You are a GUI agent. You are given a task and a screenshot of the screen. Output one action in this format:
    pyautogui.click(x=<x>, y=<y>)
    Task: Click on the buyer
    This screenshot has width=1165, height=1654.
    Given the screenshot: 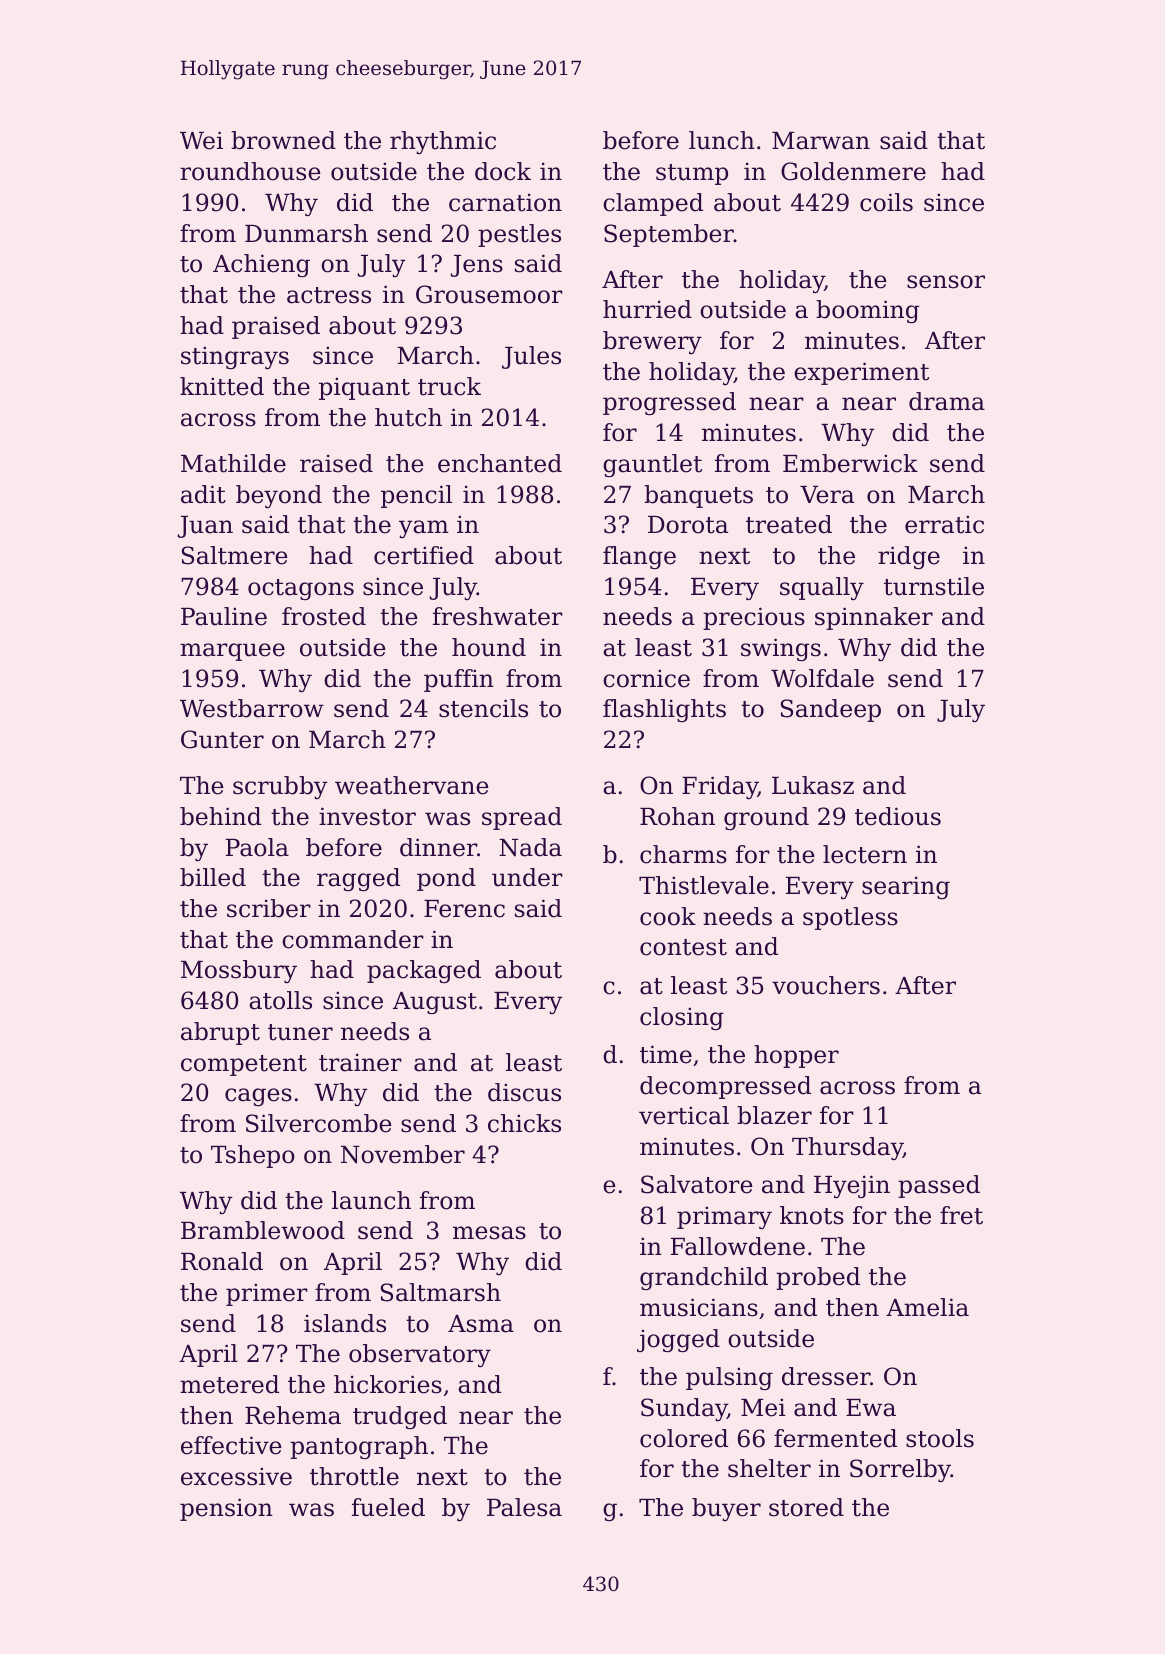 What is the action you would take?
    pyautogui.click(x=726, y=1509)
